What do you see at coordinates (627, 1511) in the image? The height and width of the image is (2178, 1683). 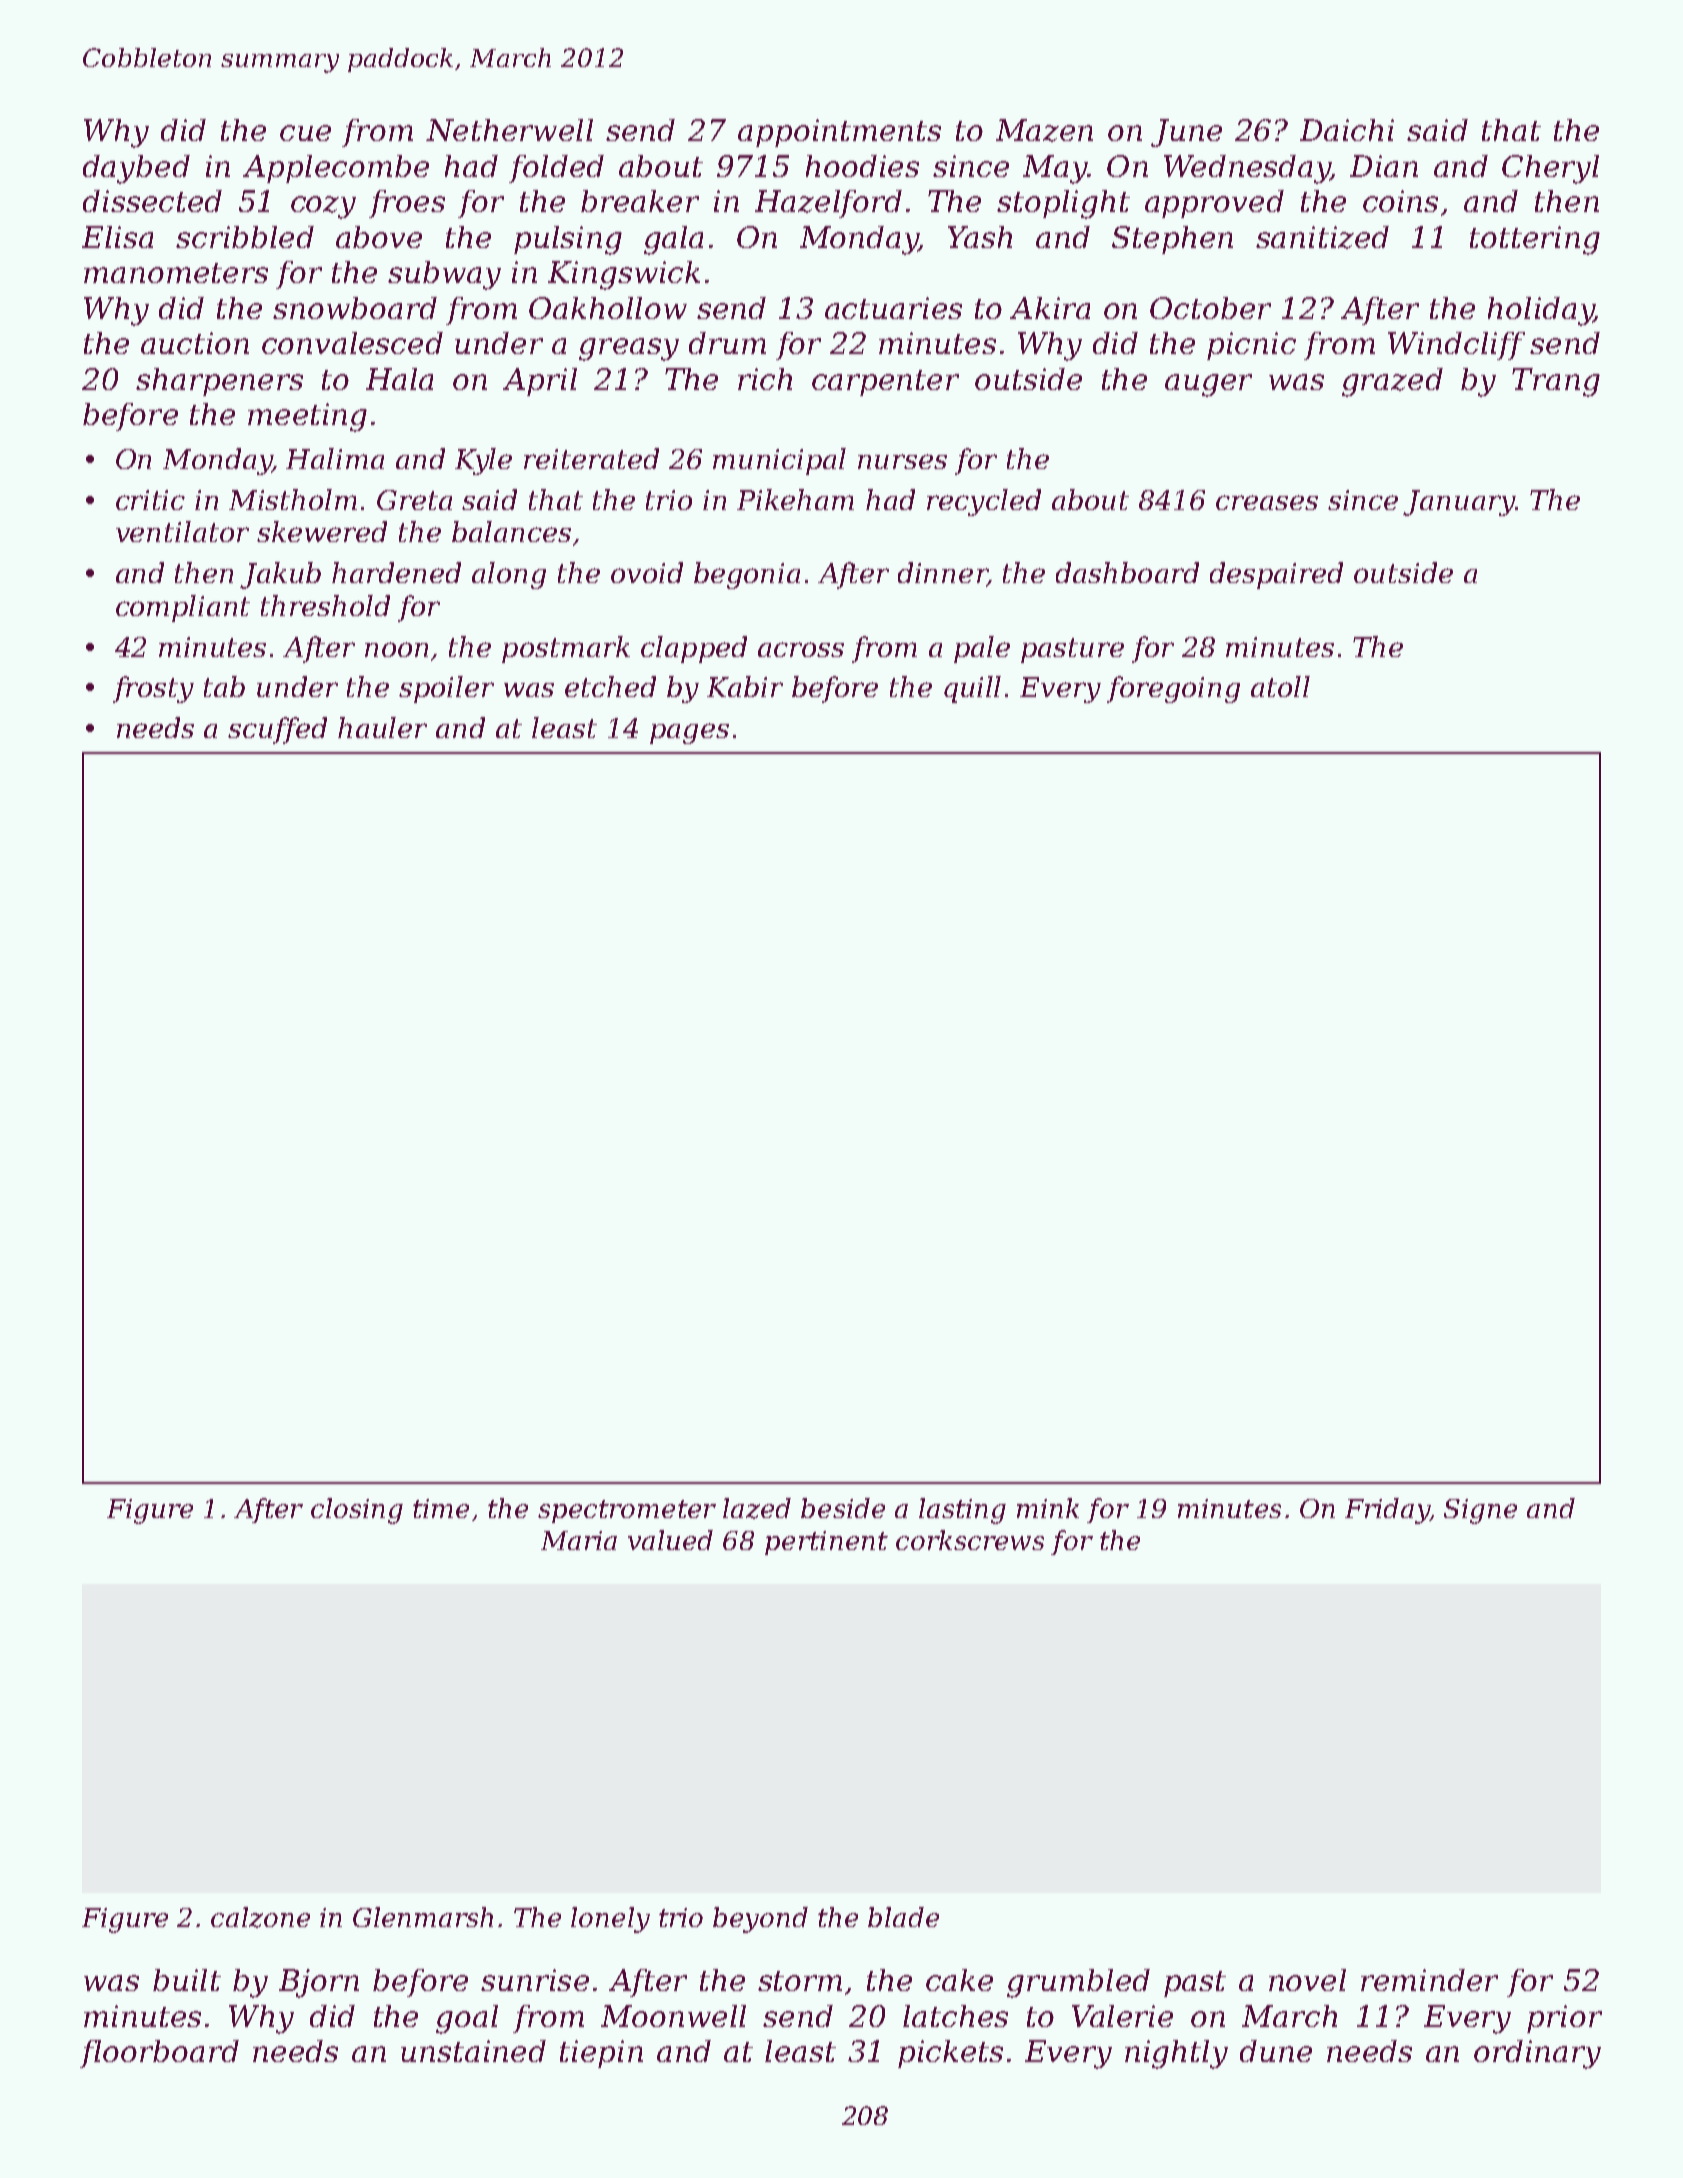 I see `spectrometer` at bounding box center [627, 1511].
